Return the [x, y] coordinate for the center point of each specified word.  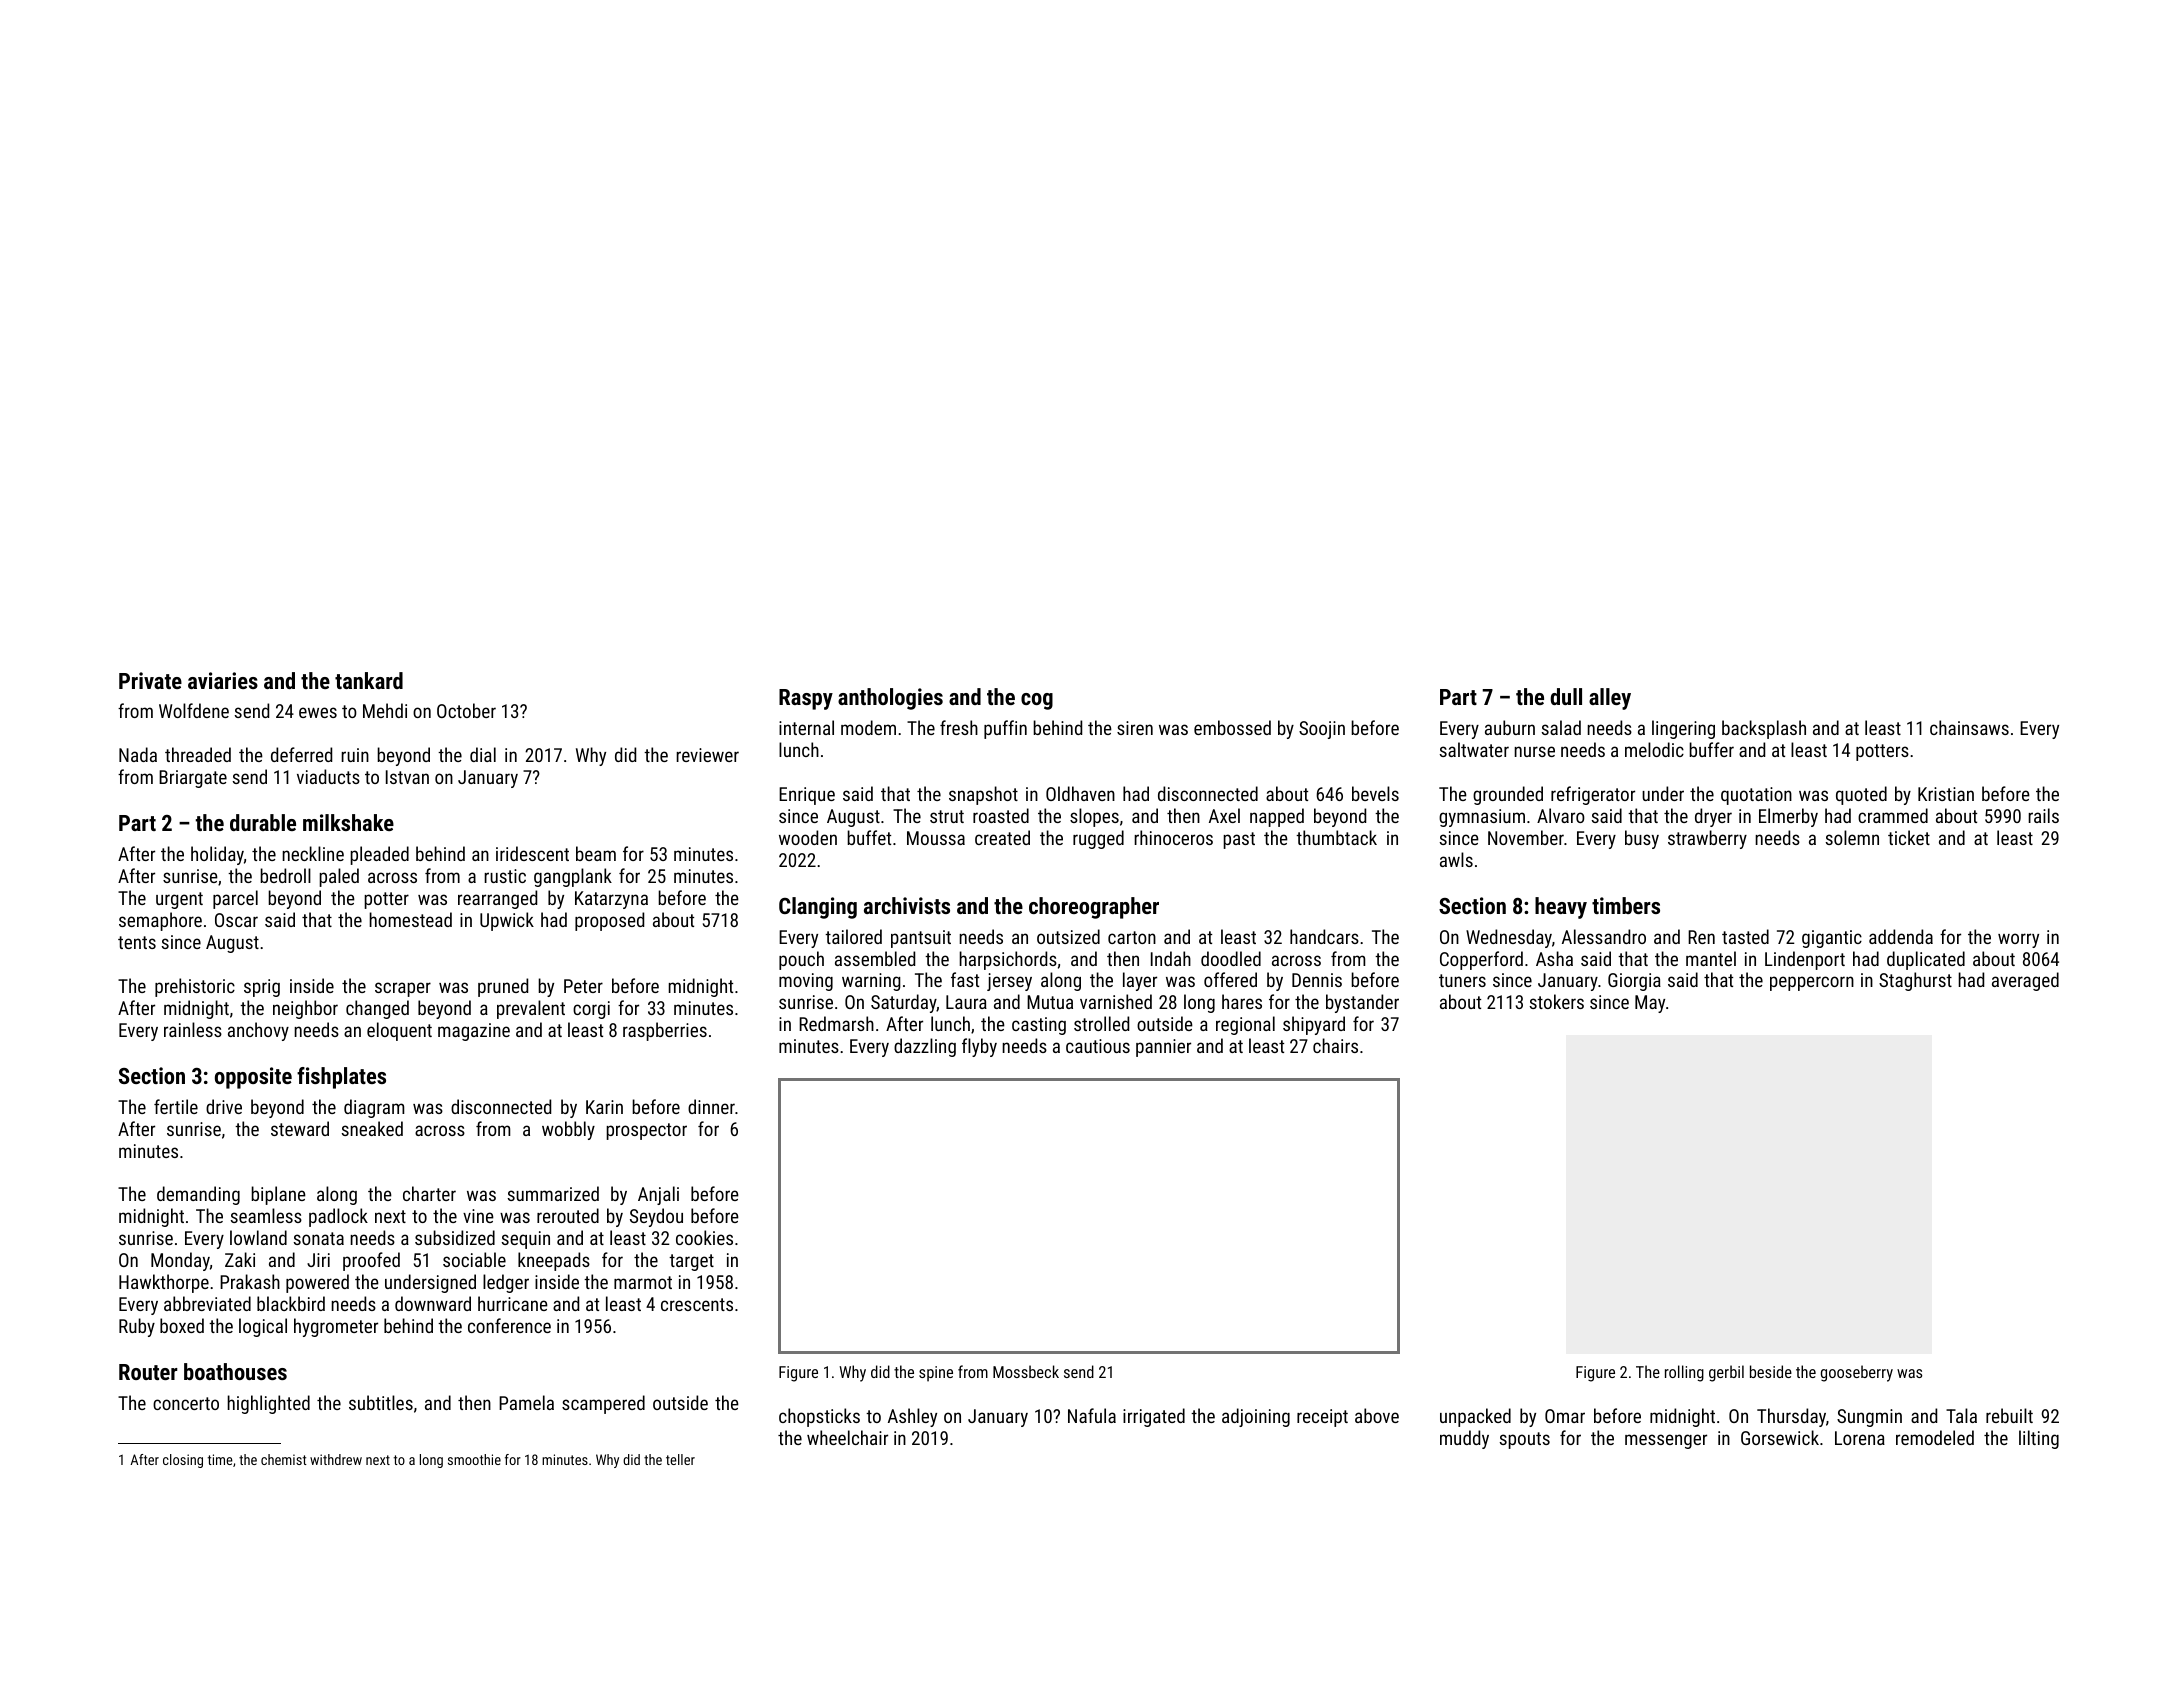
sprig [262, 988]
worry [2018, 940]
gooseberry [1857, 1373]
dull [1566, 696]
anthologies [890, 699]
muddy [1464, 1439]
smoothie [474, 1459]
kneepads [554, 1261]
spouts [1525, 1440]
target [691, 1262]
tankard [369, 680]
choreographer [1094, 908]
